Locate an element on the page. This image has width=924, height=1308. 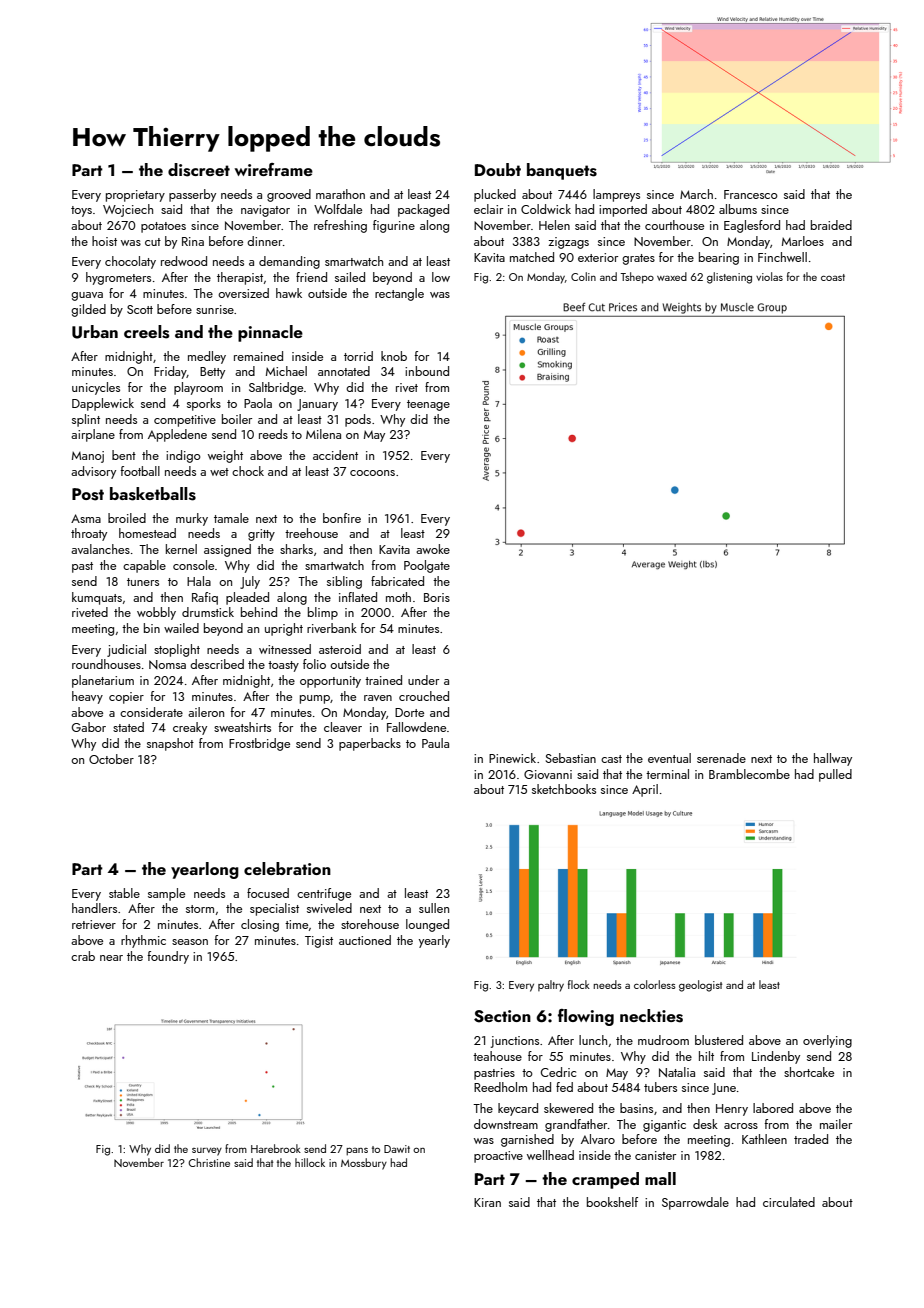
serenade is located at coordinates (721, 758).
